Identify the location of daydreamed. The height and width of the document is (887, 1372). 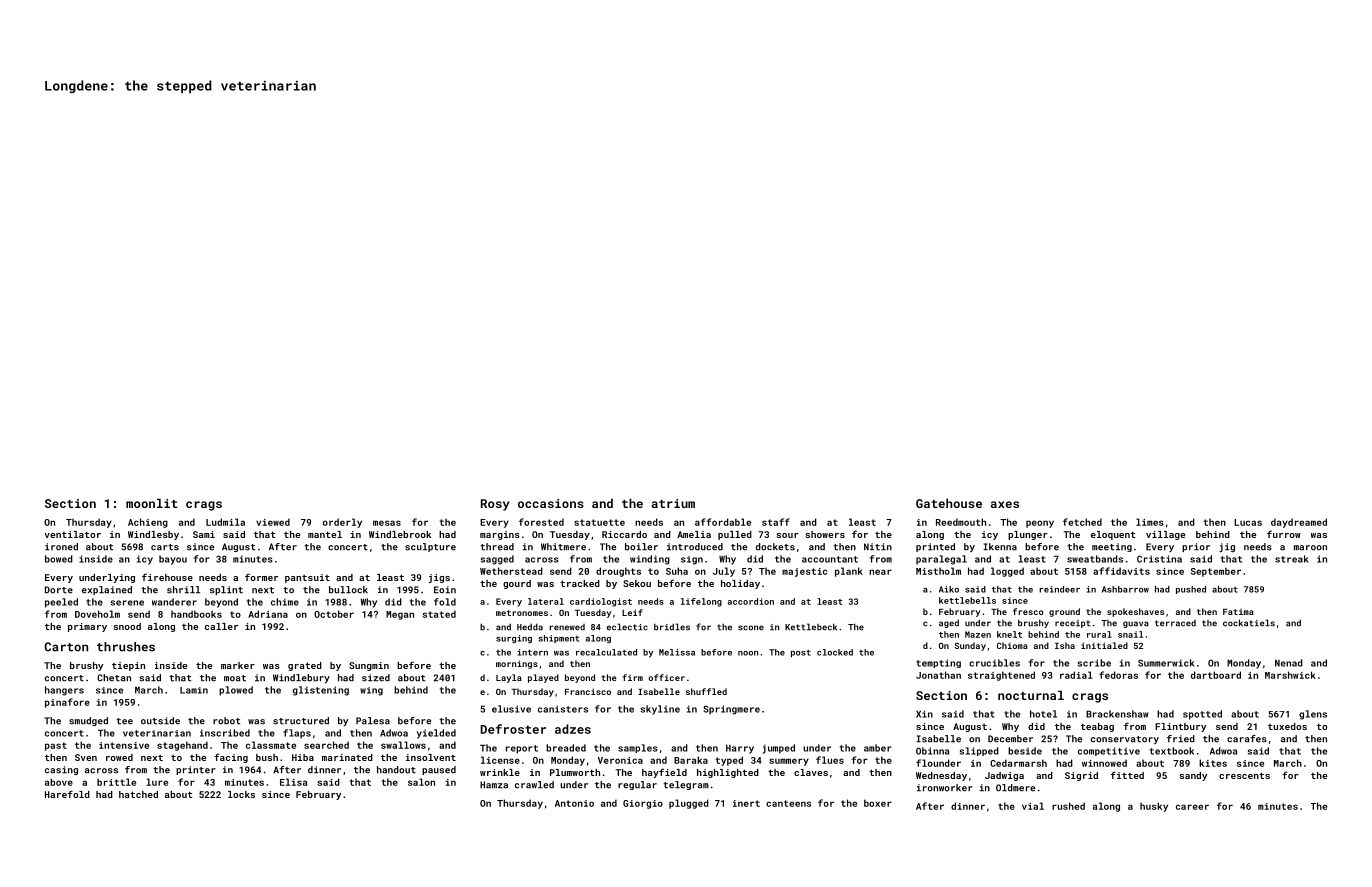
(1299, 523).
